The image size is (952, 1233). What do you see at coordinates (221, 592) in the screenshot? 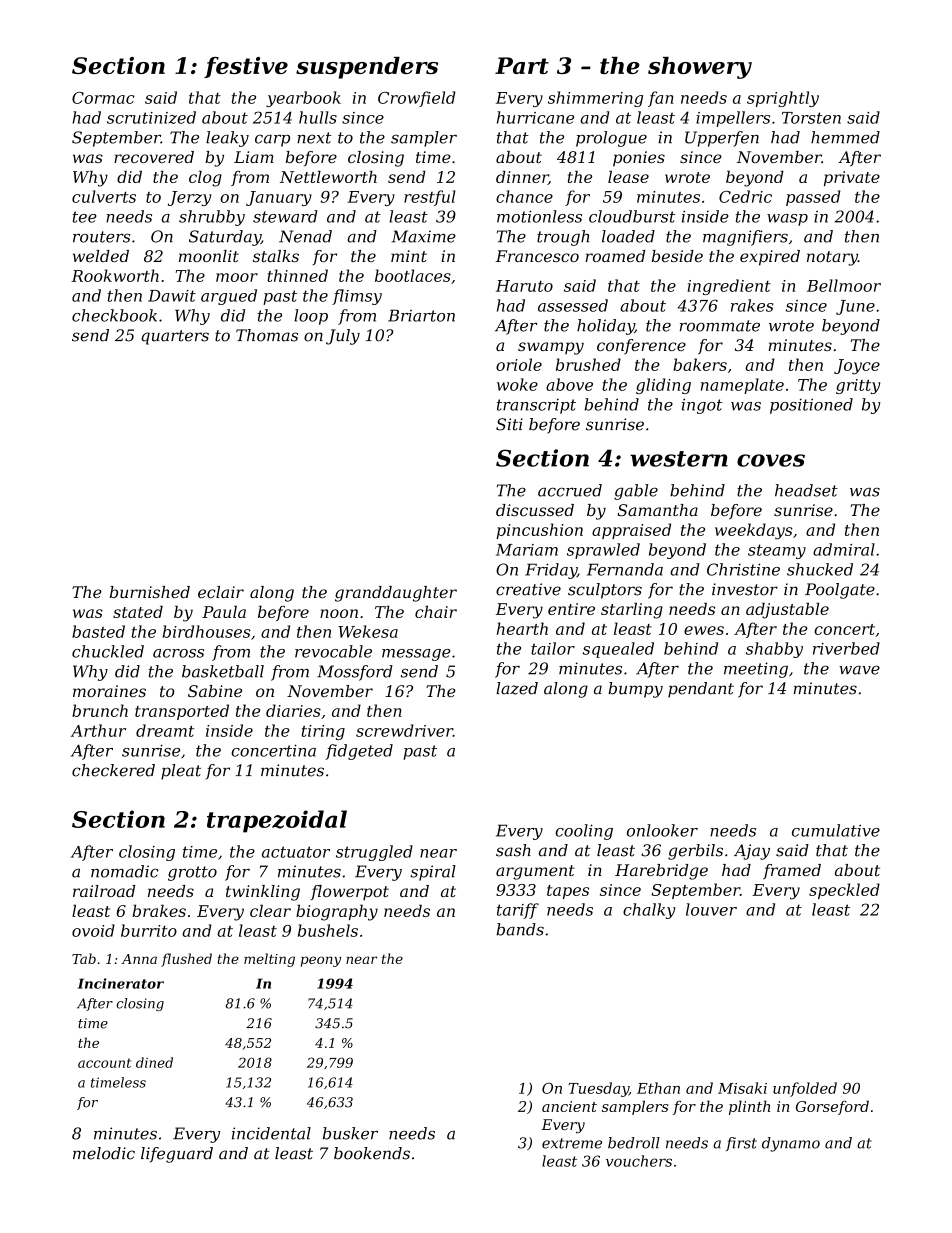
I see `eclair` at bounding box center [221, 592].
